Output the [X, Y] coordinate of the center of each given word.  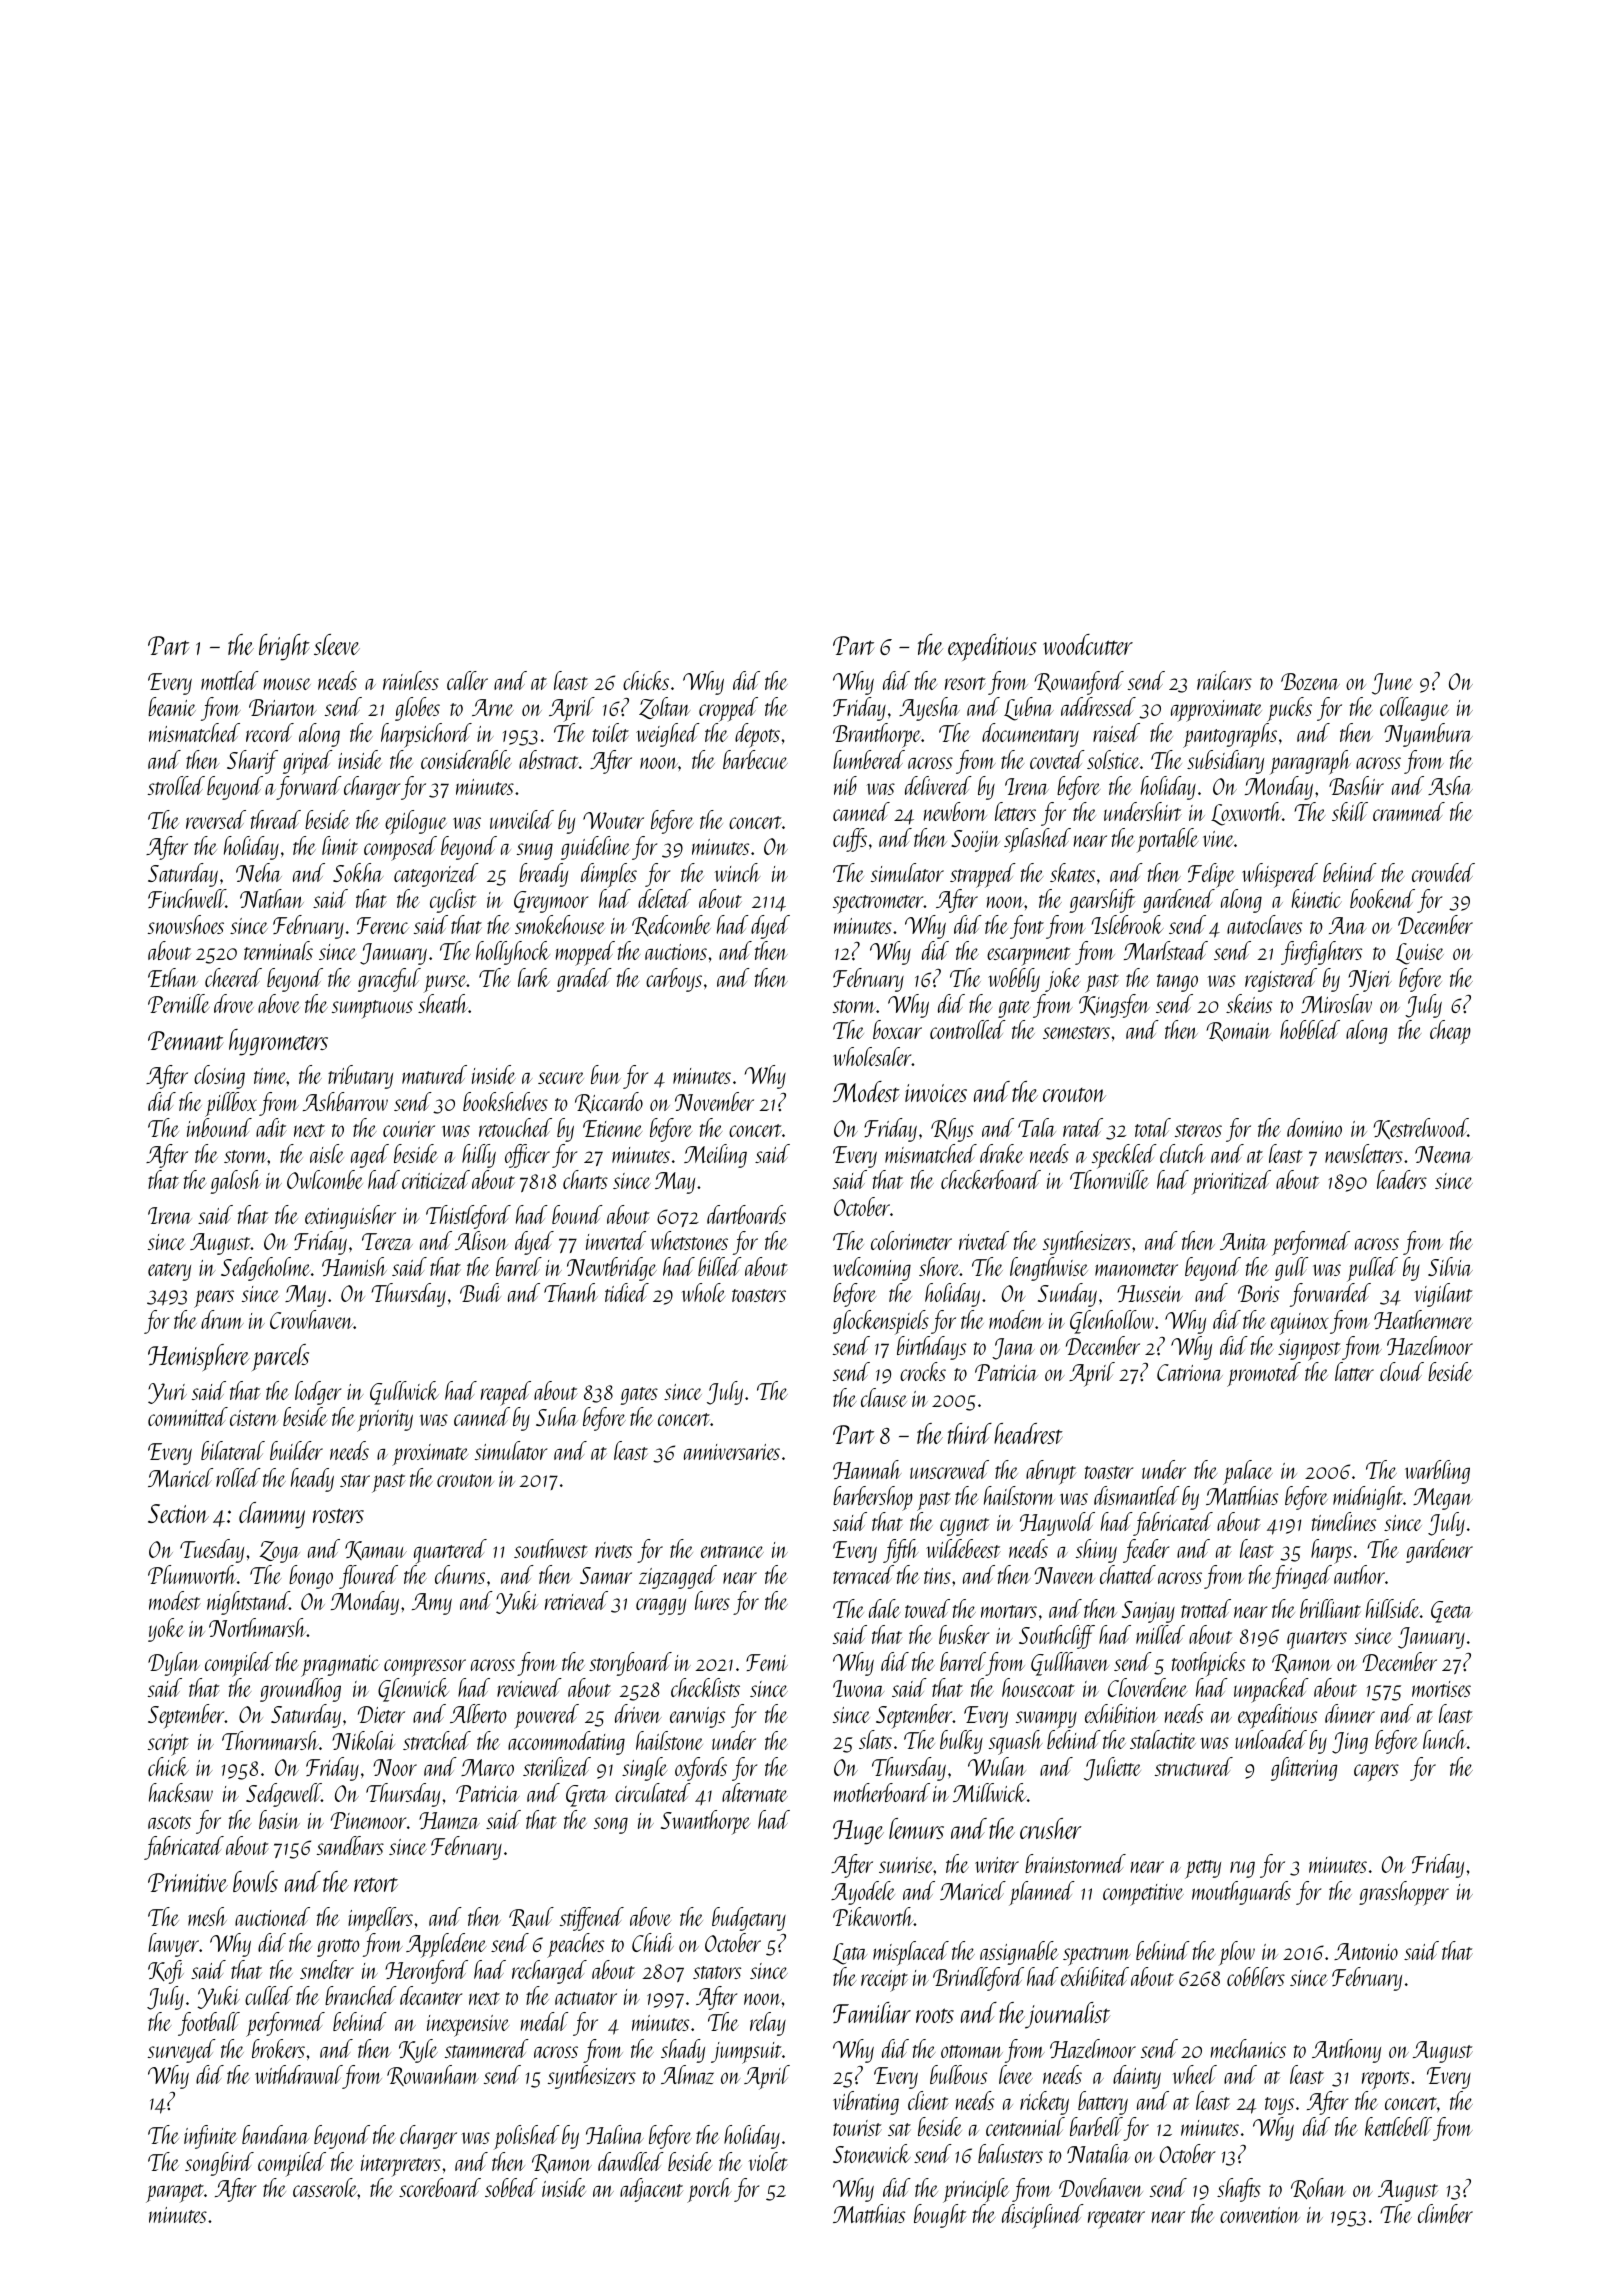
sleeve [337, 644]
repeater [1116, 2219]
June [1392, 684]
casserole [325, 2187]
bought [940, 2216]
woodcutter [1088, 644]
